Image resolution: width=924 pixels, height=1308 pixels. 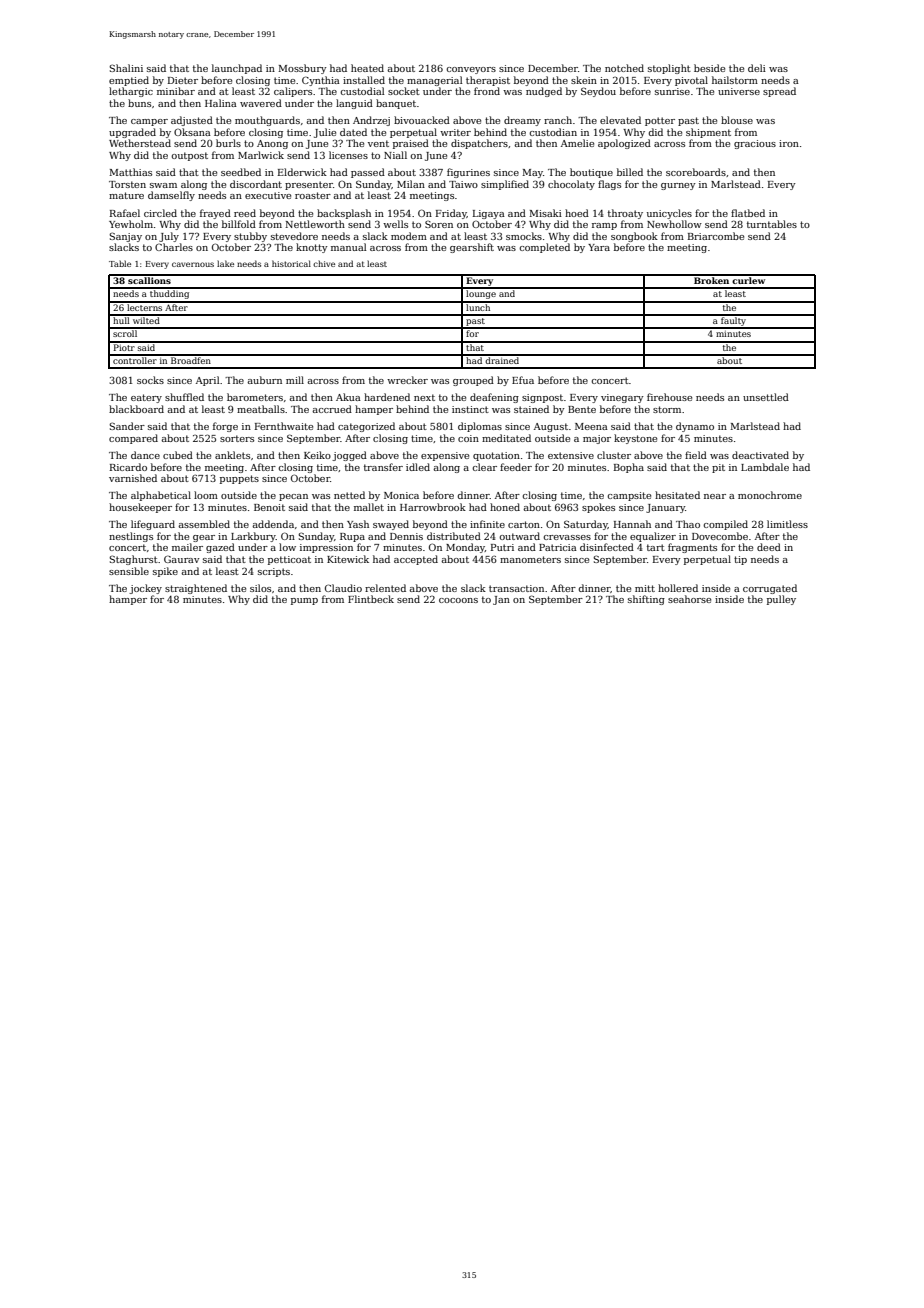 I want to click on damselfly, so click(x=171, y=196).
